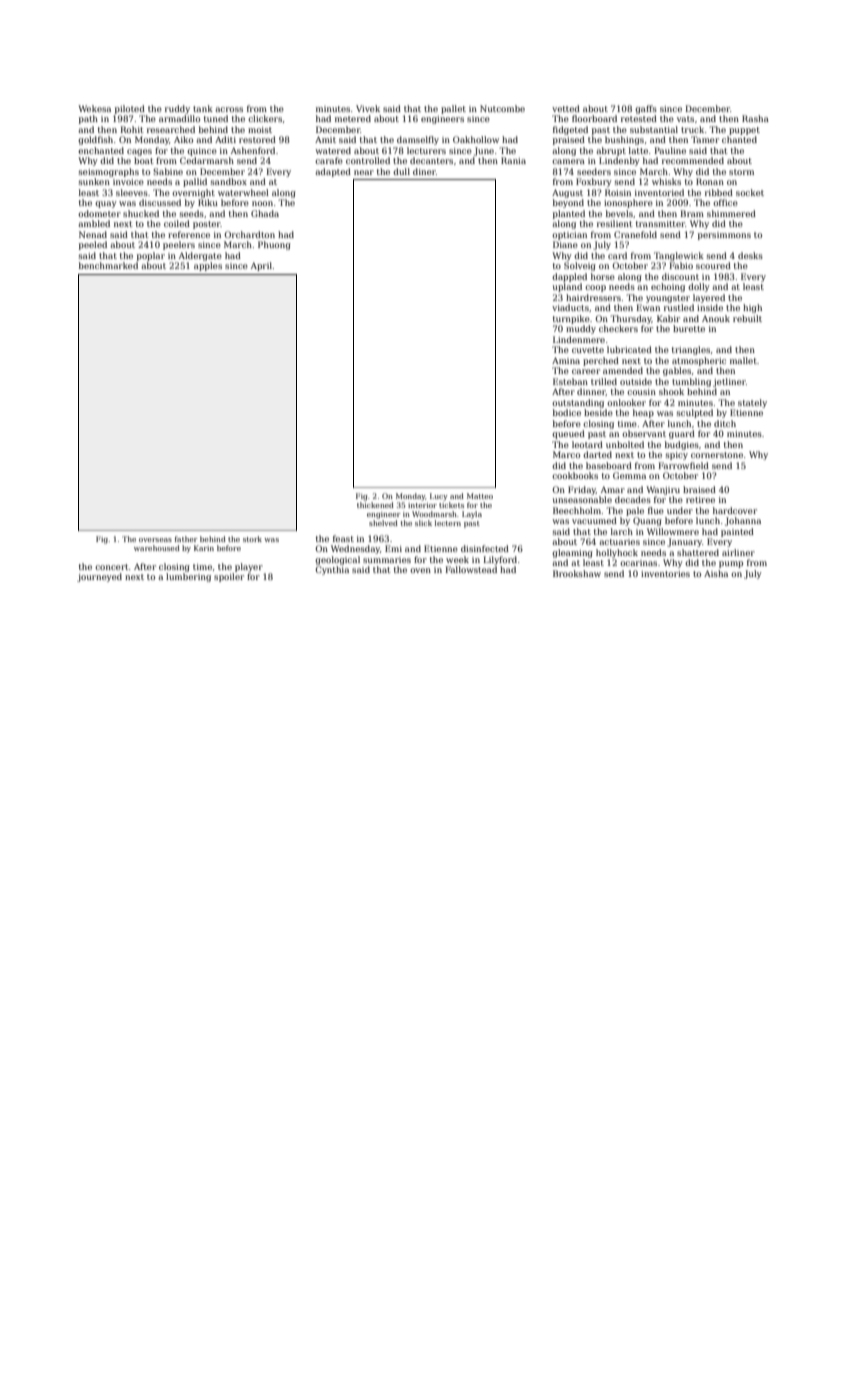 The image size is (849, 1400). Describe the element at coordinates (229, 577) in the page. I see `spoiler` at that location.
